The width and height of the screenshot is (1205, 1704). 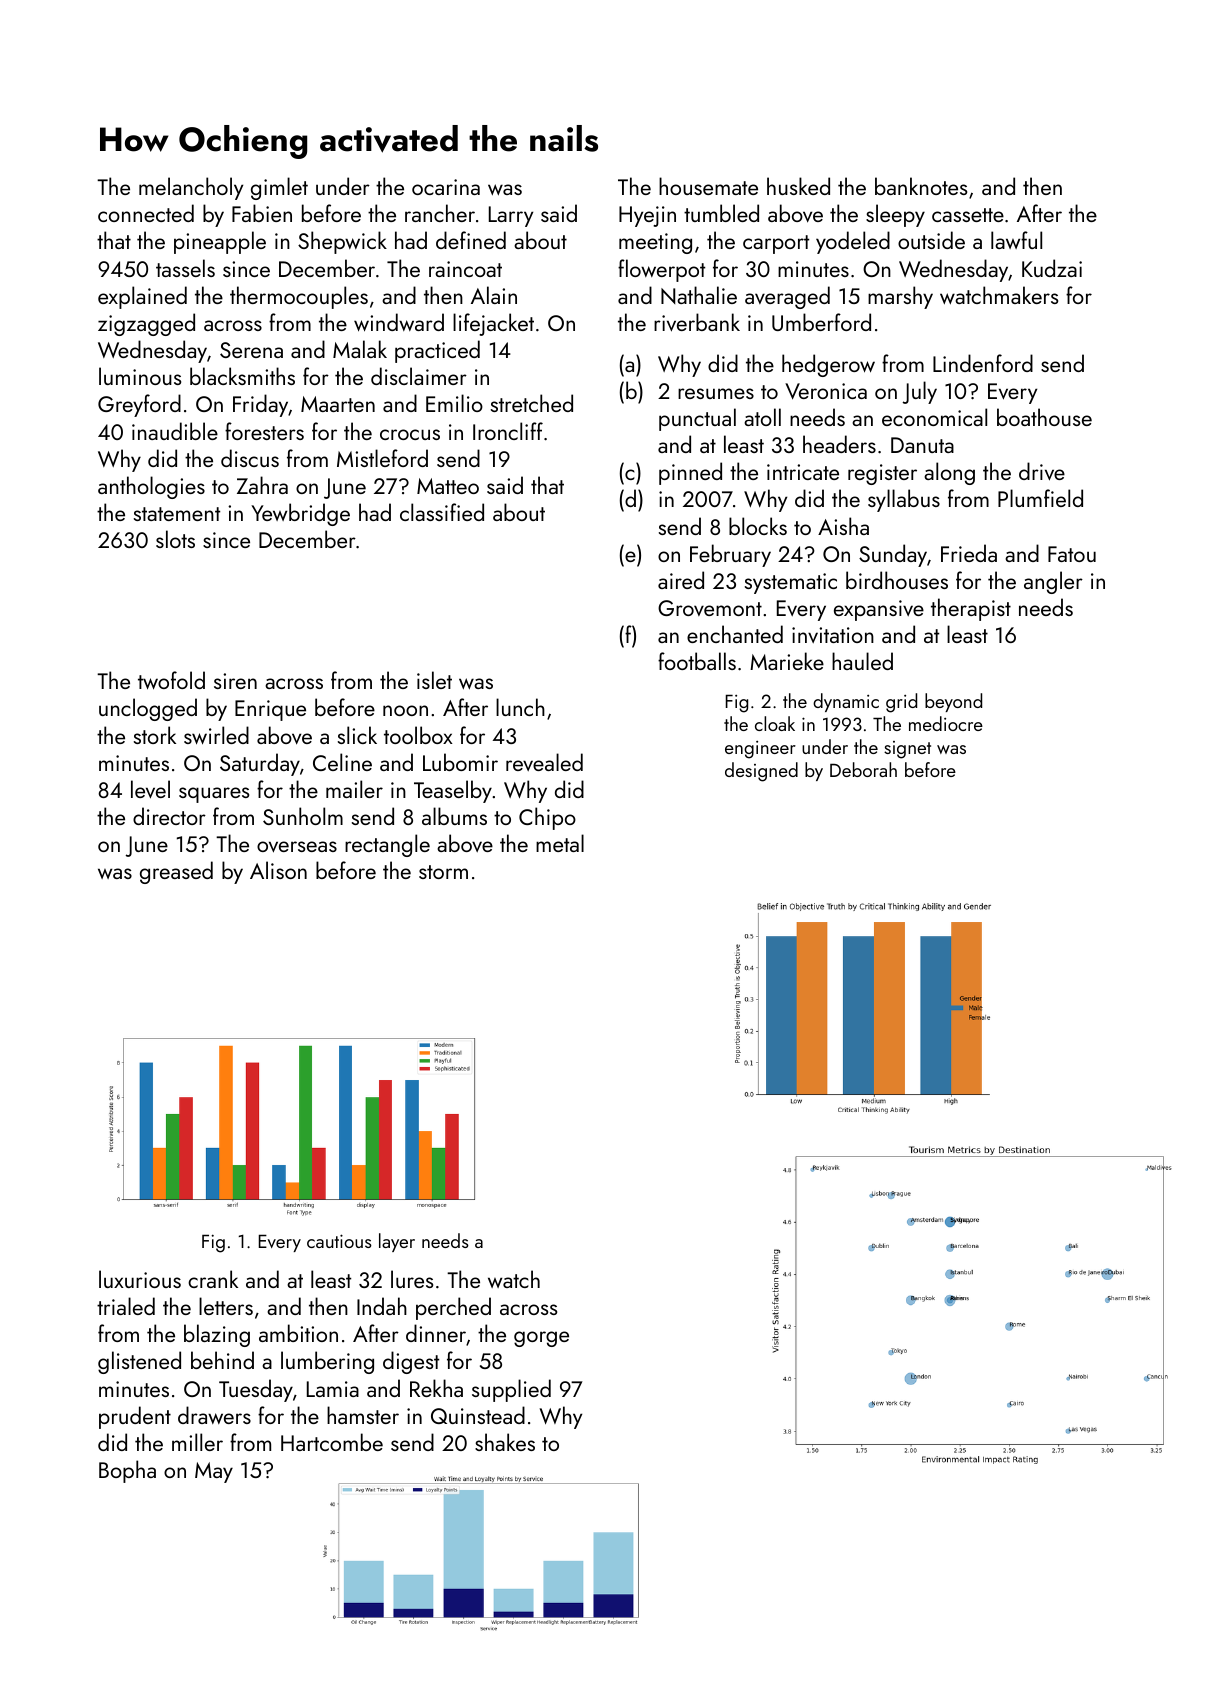 I want to click on Deborah, so click(x=863, y=769).
